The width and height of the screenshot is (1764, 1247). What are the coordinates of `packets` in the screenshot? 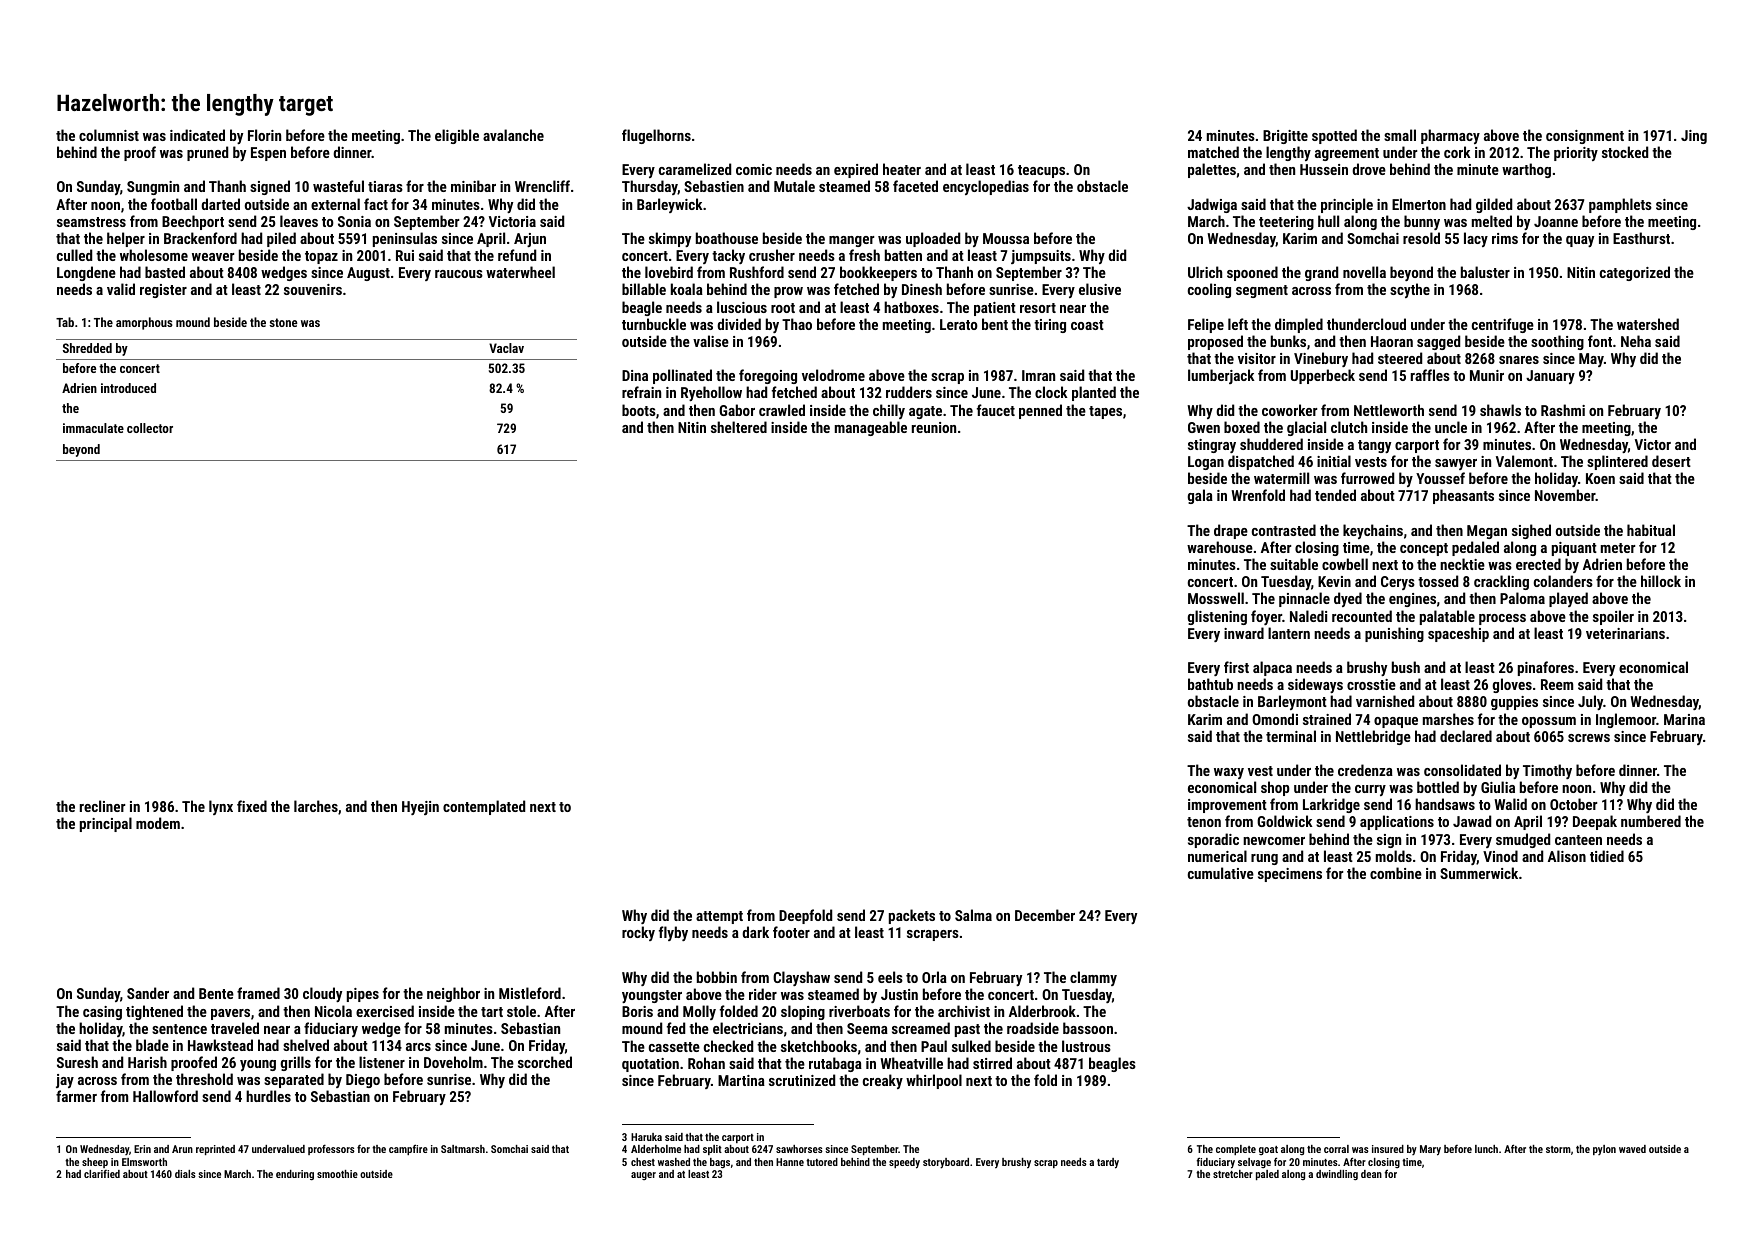 It's located at (912, 916).
